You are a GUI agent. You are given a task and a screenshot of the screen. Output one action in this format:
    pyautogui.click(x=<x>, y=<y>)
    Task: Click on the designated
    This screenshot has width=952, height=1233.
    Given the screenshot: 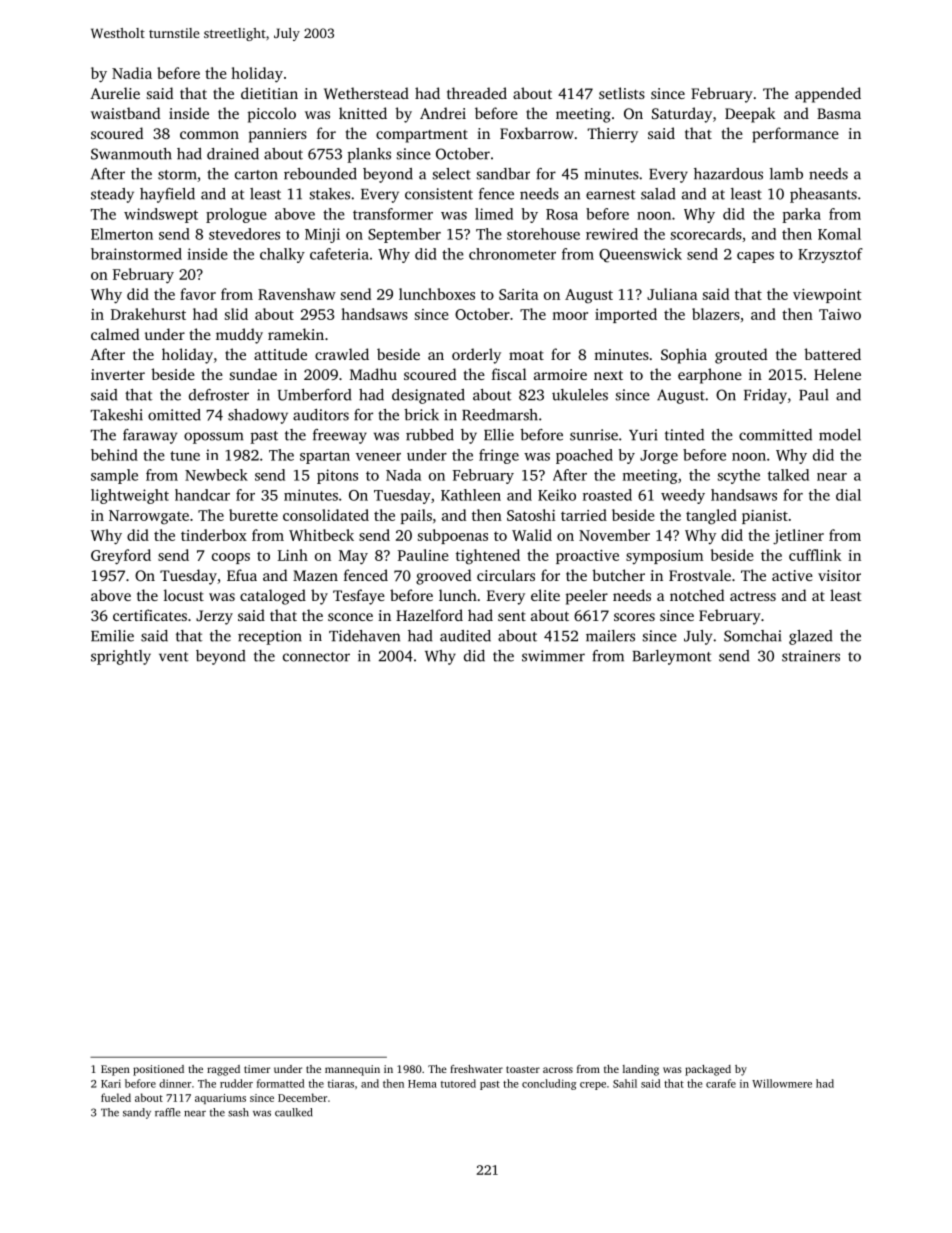 What is the action you would take?
    pyautogui.click(x=428, y=396)
